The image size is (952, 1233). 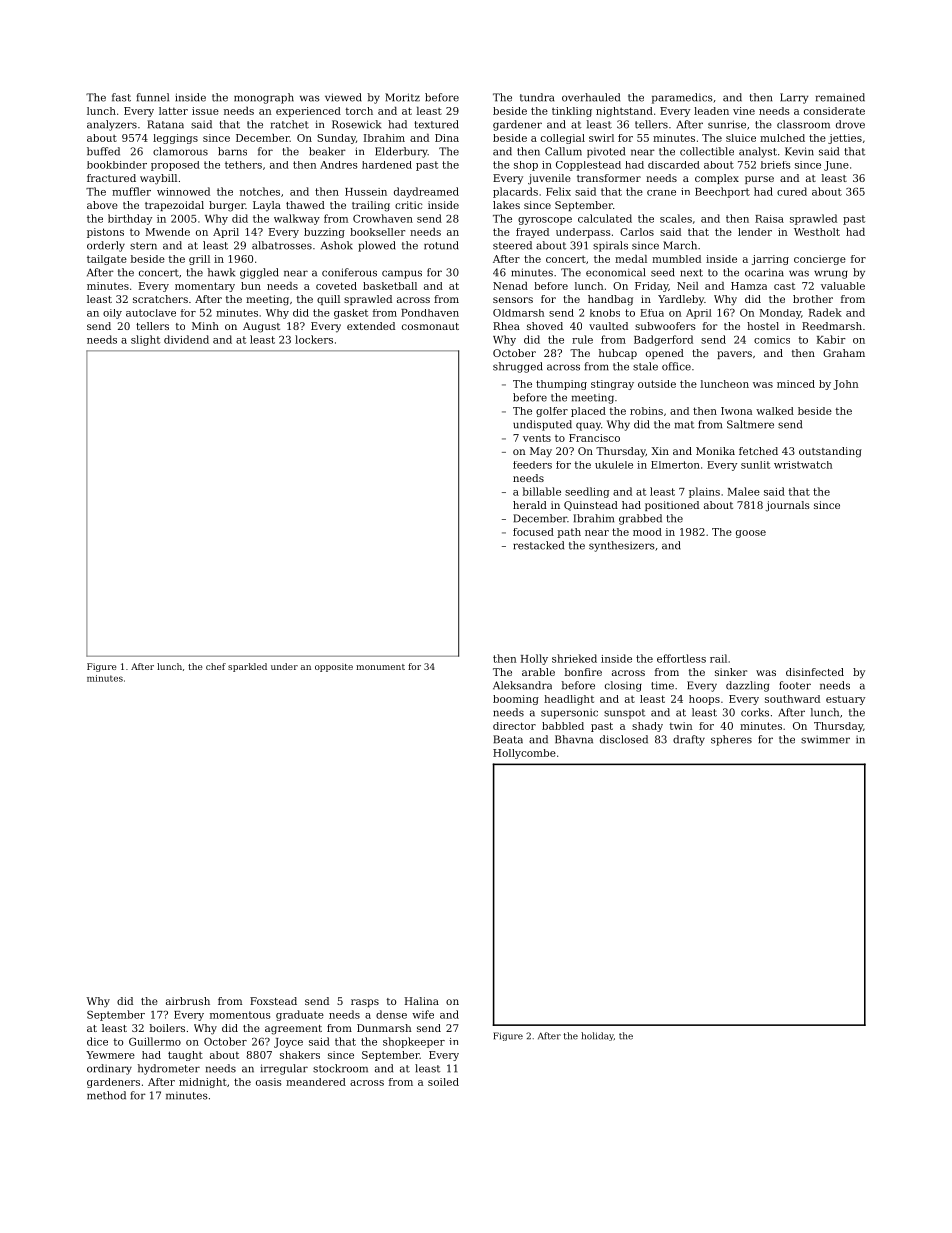 I want to click on airbrush, so click(x=188, y=1001).
